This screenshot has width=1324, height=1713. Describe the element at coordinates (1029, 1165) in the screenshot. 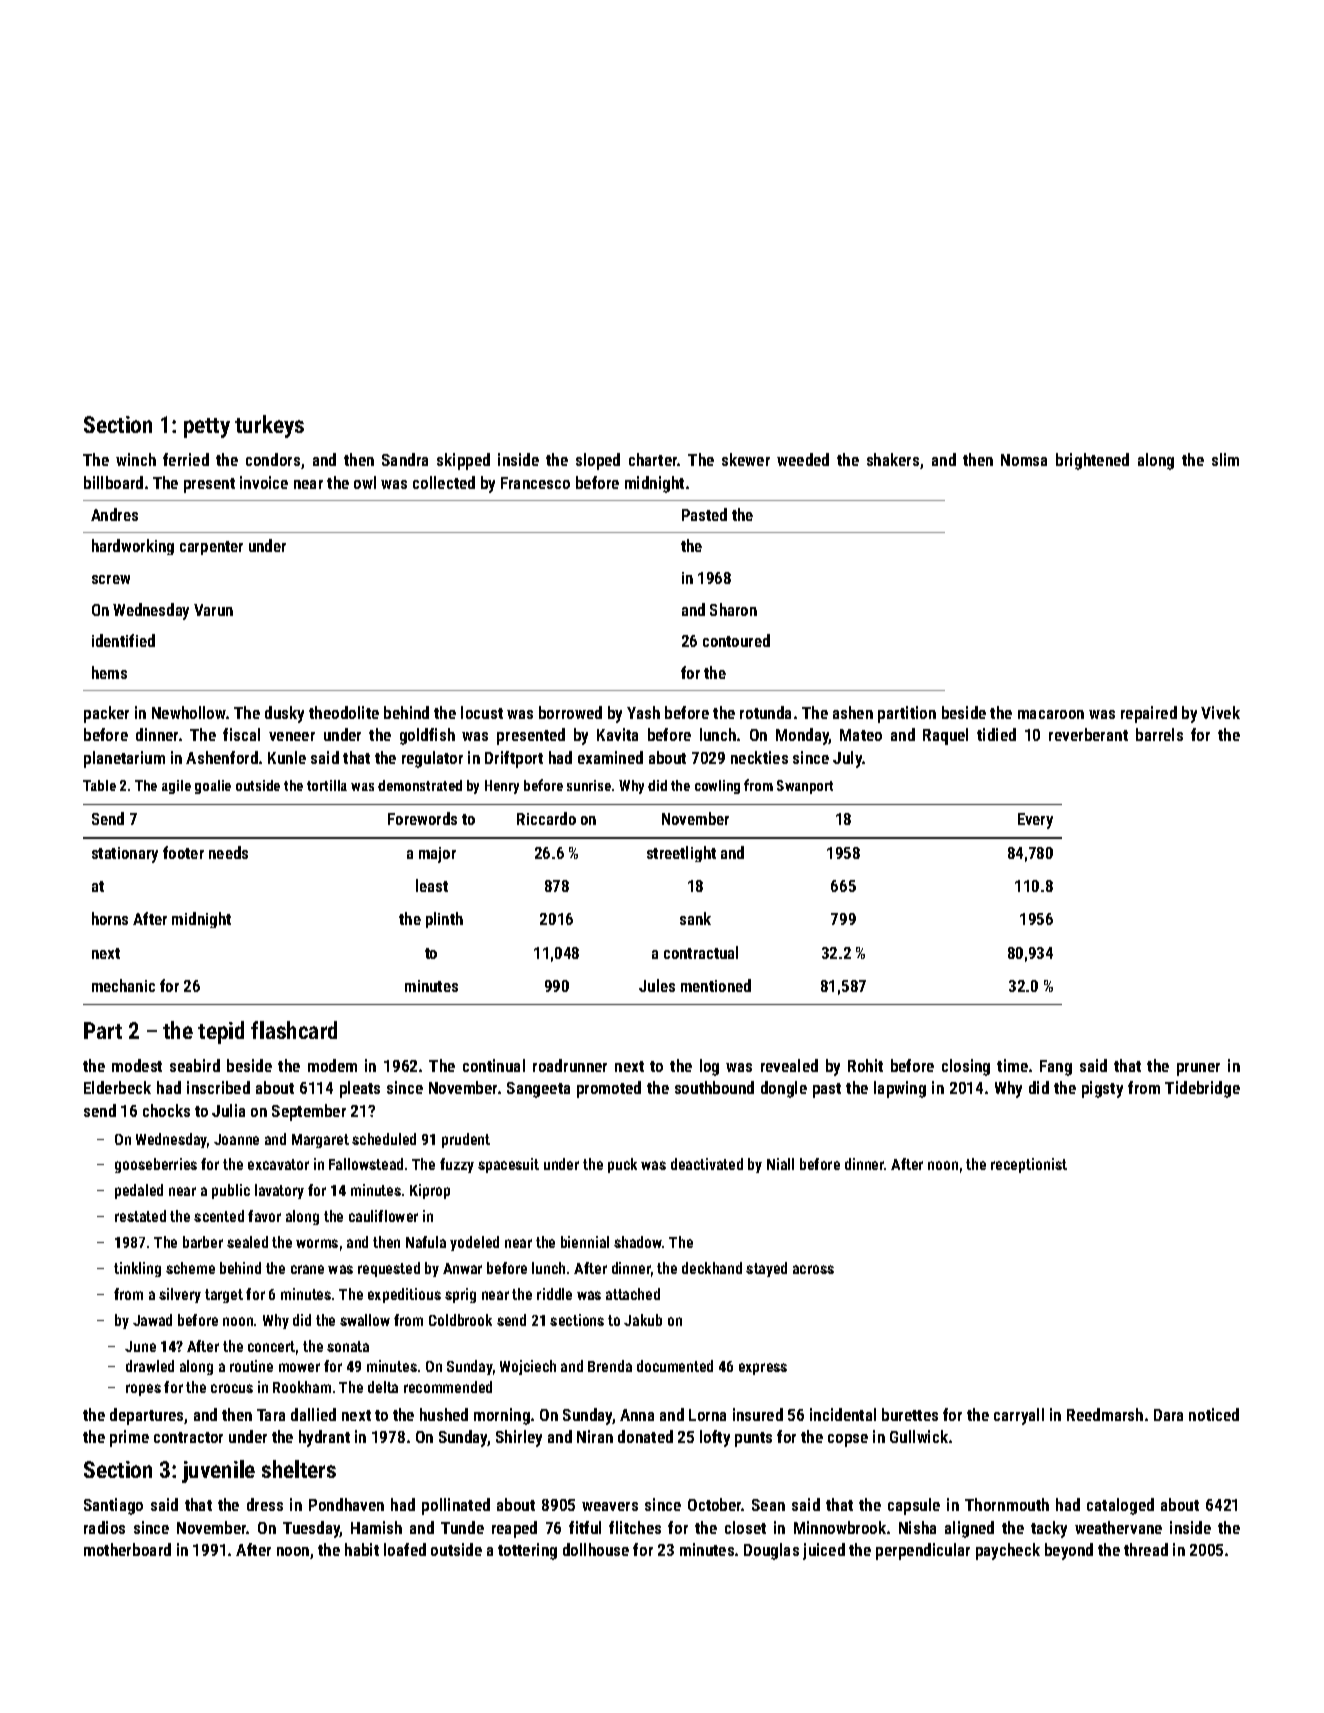

I see `receptionist` at that location.
